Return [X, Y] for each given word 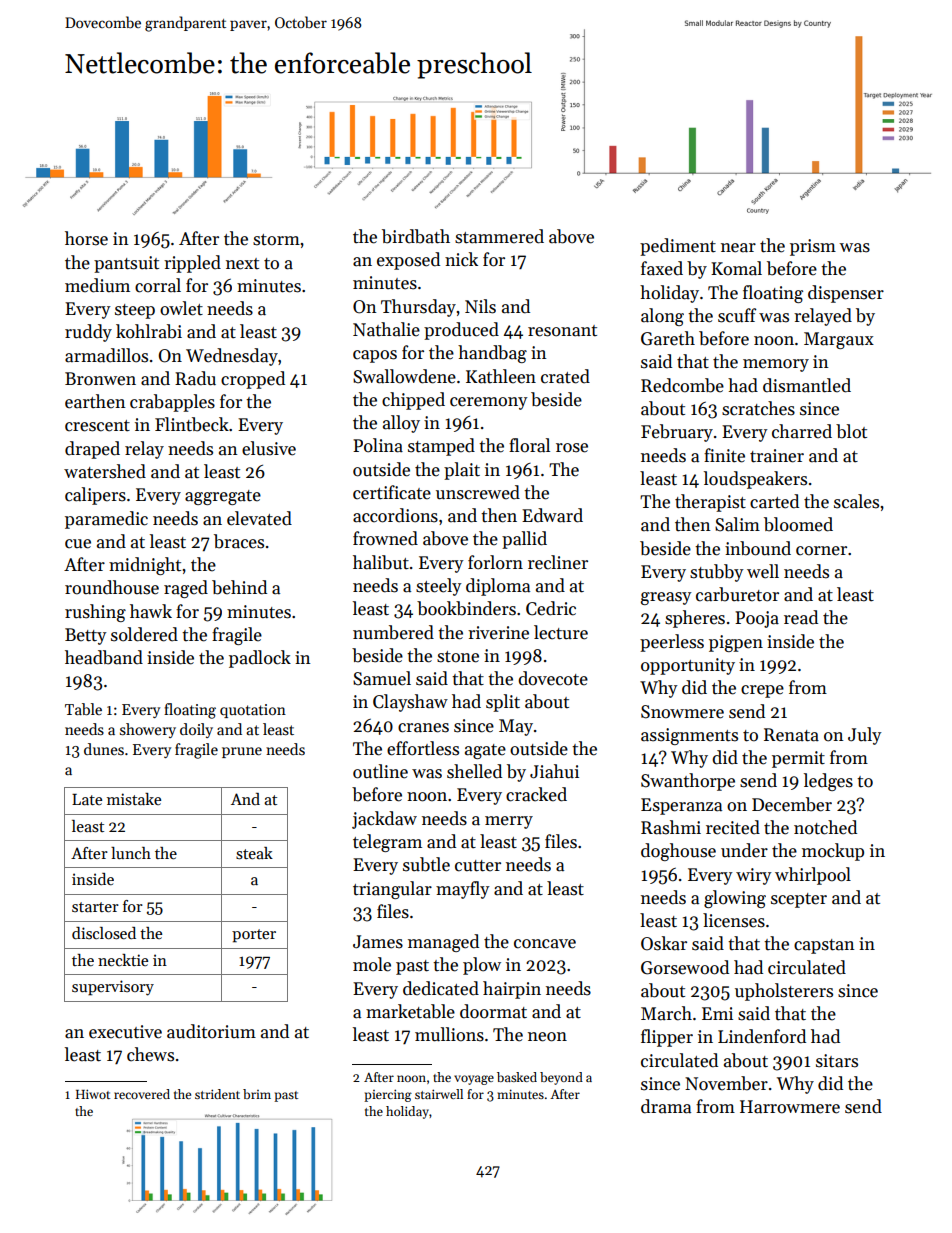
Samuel [382, 678]
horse [86, 238]
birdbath [416, 236]
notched [825, 827]
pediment [678, 247]
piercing [388, 1095]
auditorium [211, 1031]
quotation [253, 711]
